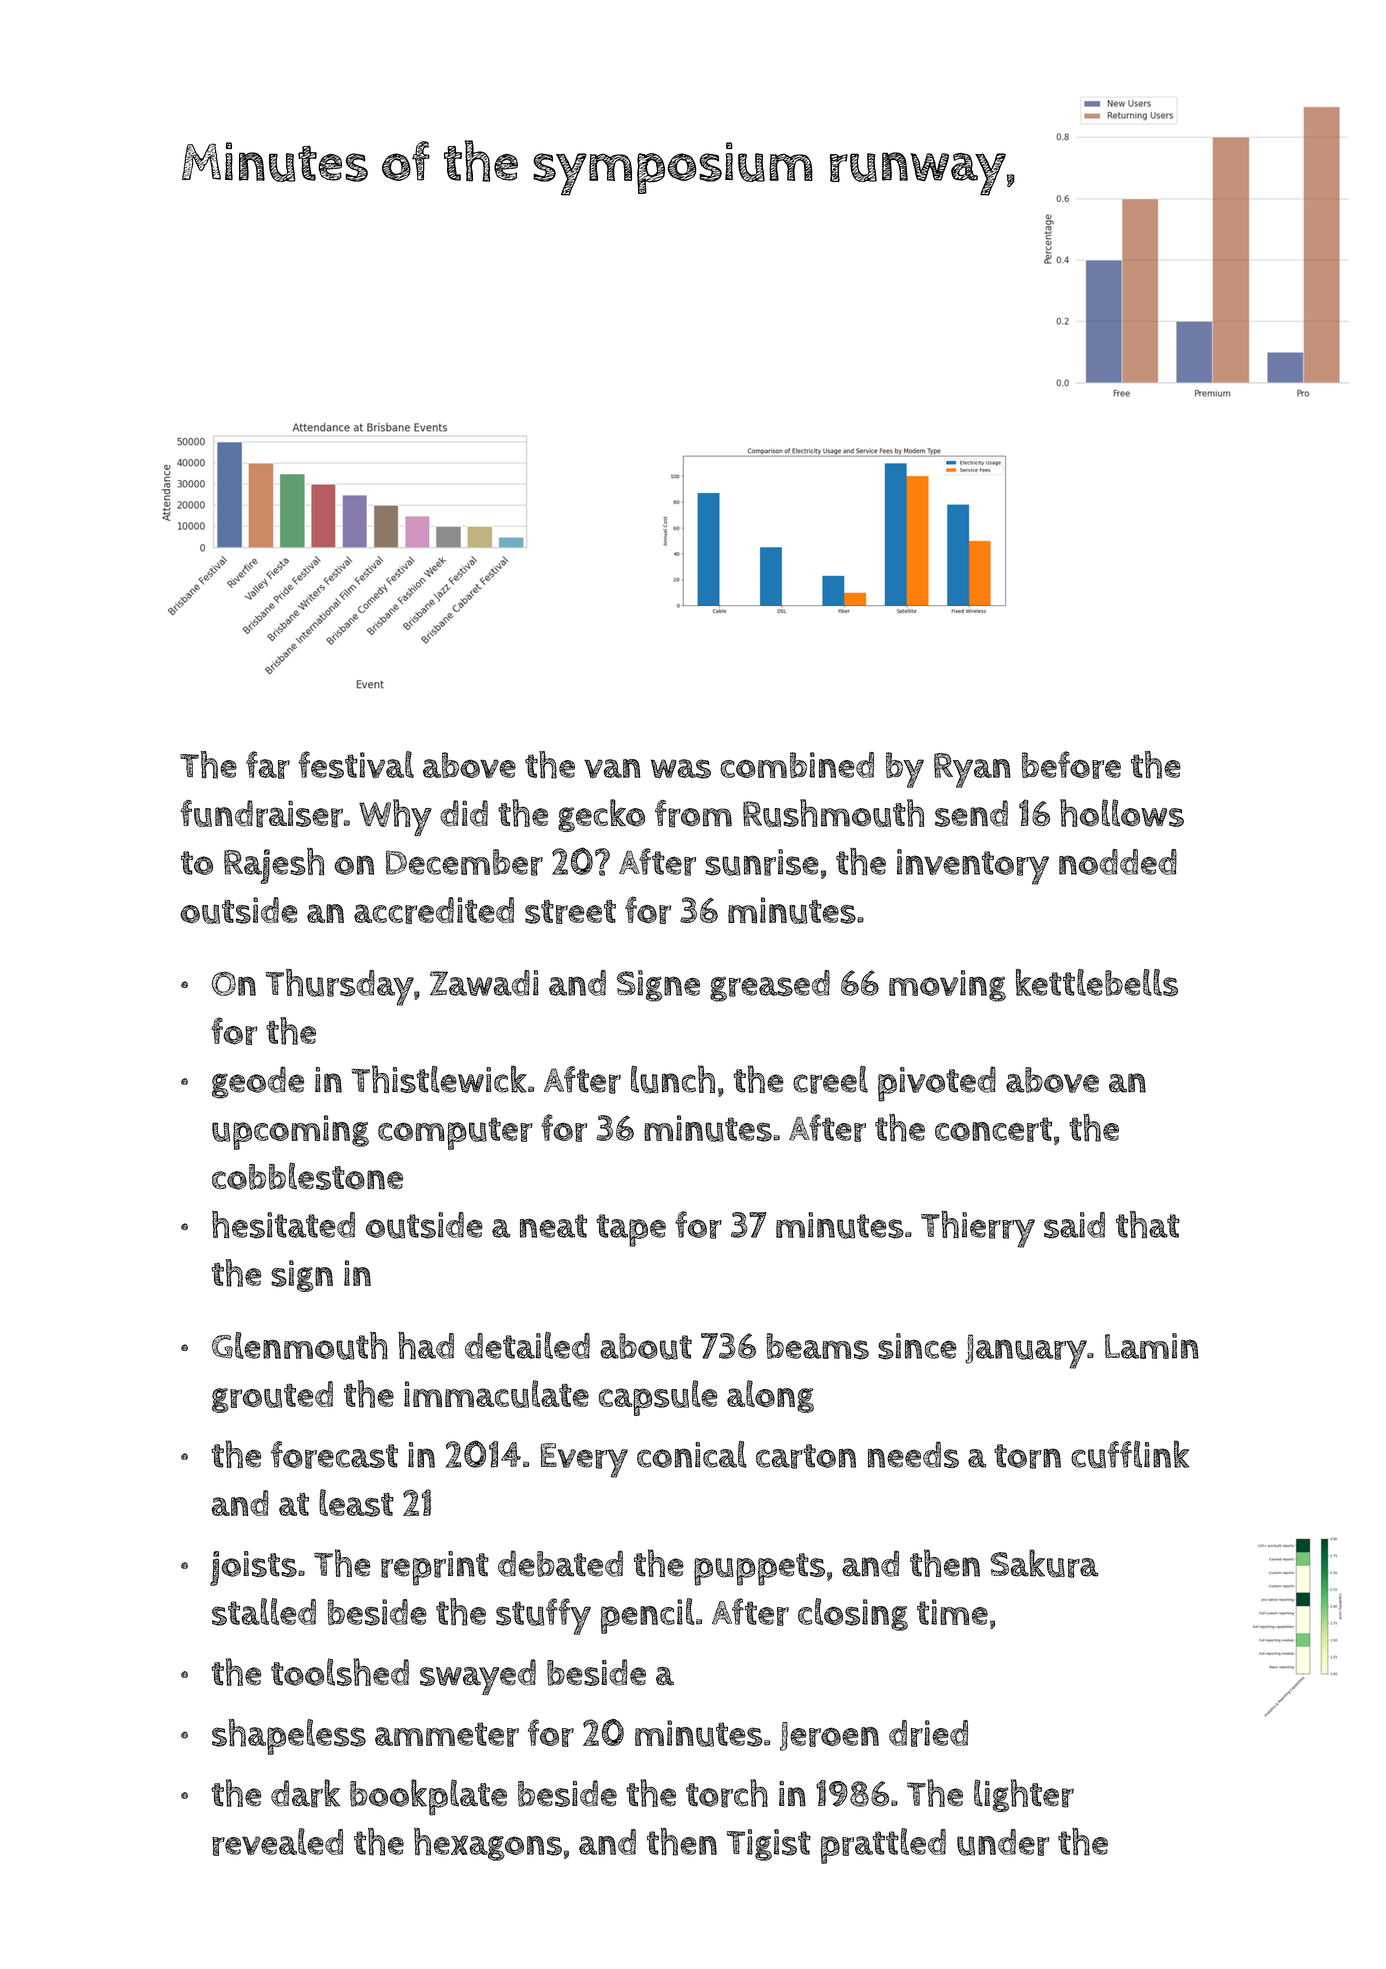  Describe the element at coordinates (1071, 765) in the document. I see `before` at that location.
